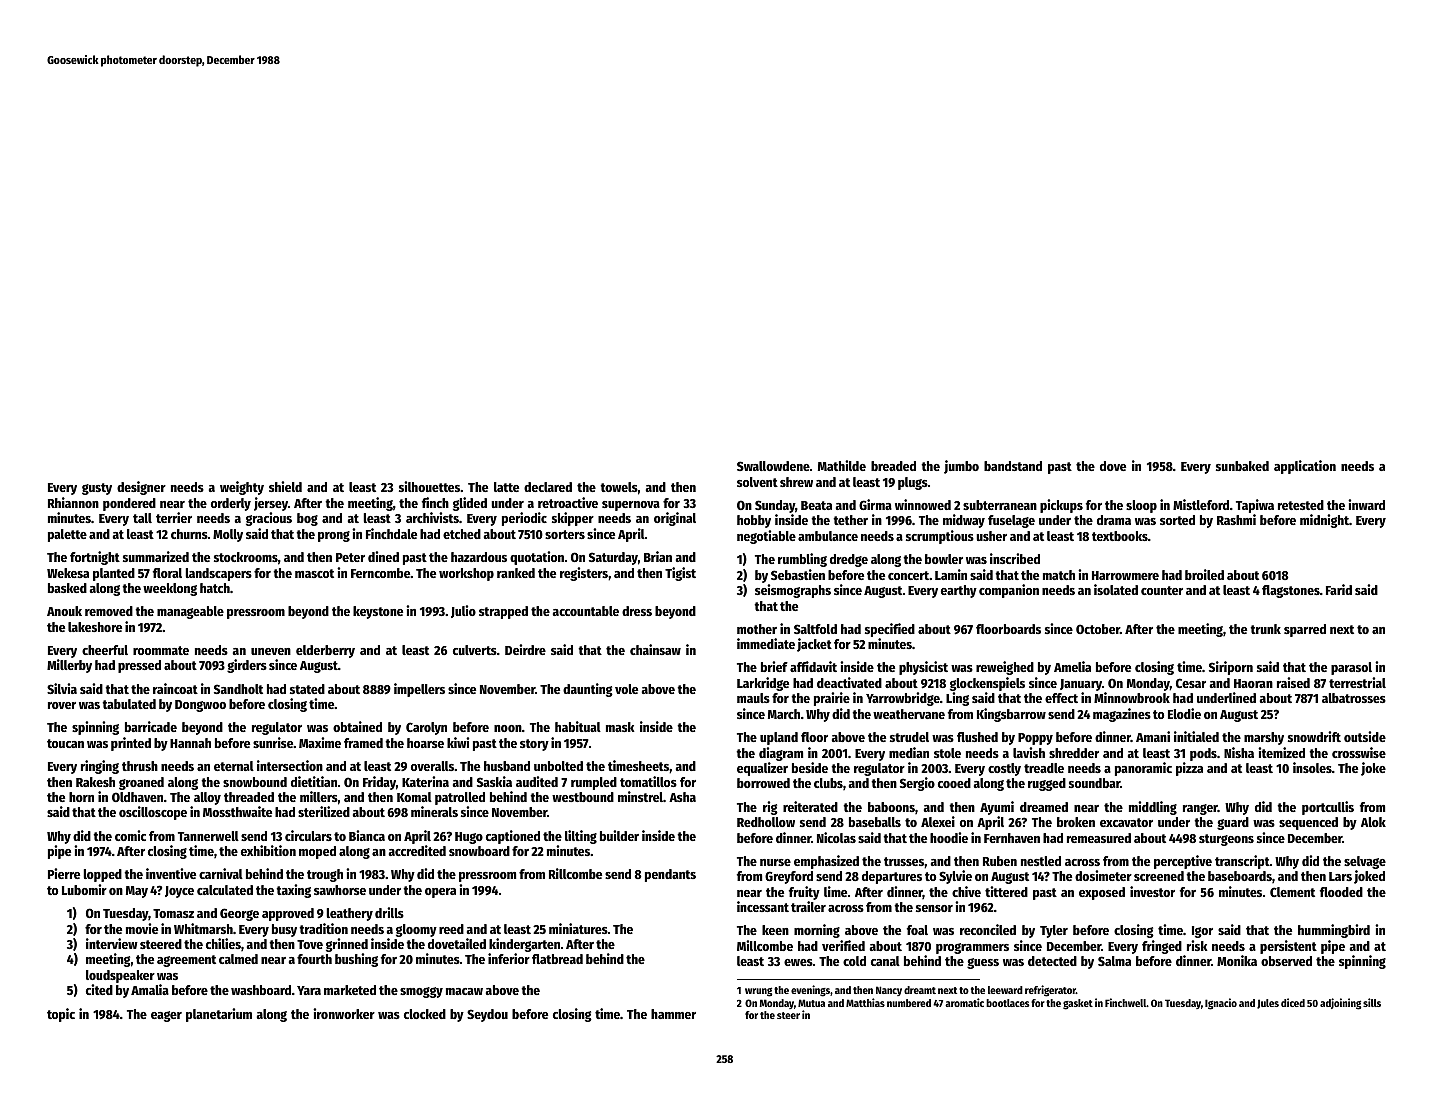 This document has width=1433, height=1107. I want to click on gusty, so click(97, 489).
